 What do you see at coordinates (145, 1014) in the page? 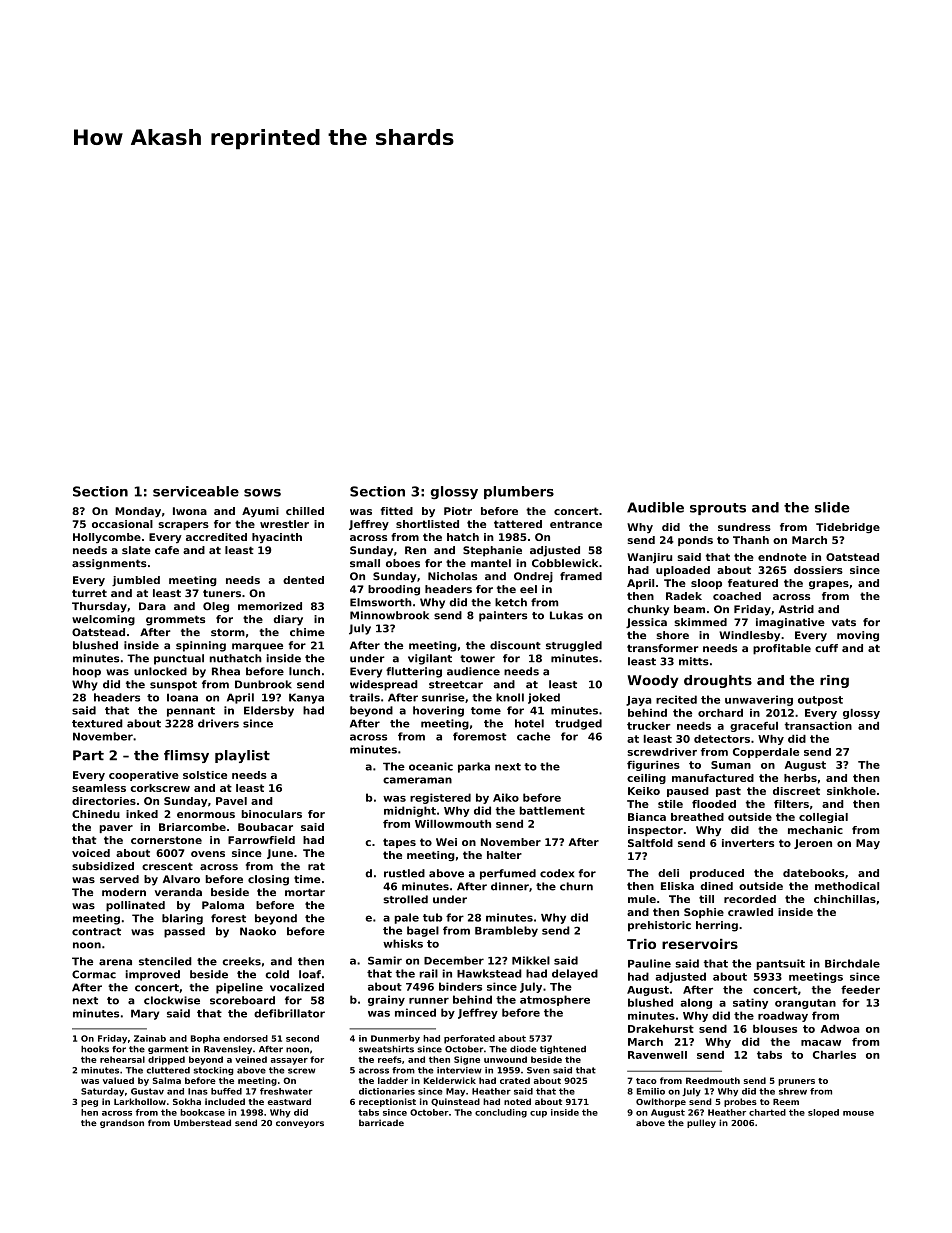
I see `Mary` at bounding box center [145, 1014].
